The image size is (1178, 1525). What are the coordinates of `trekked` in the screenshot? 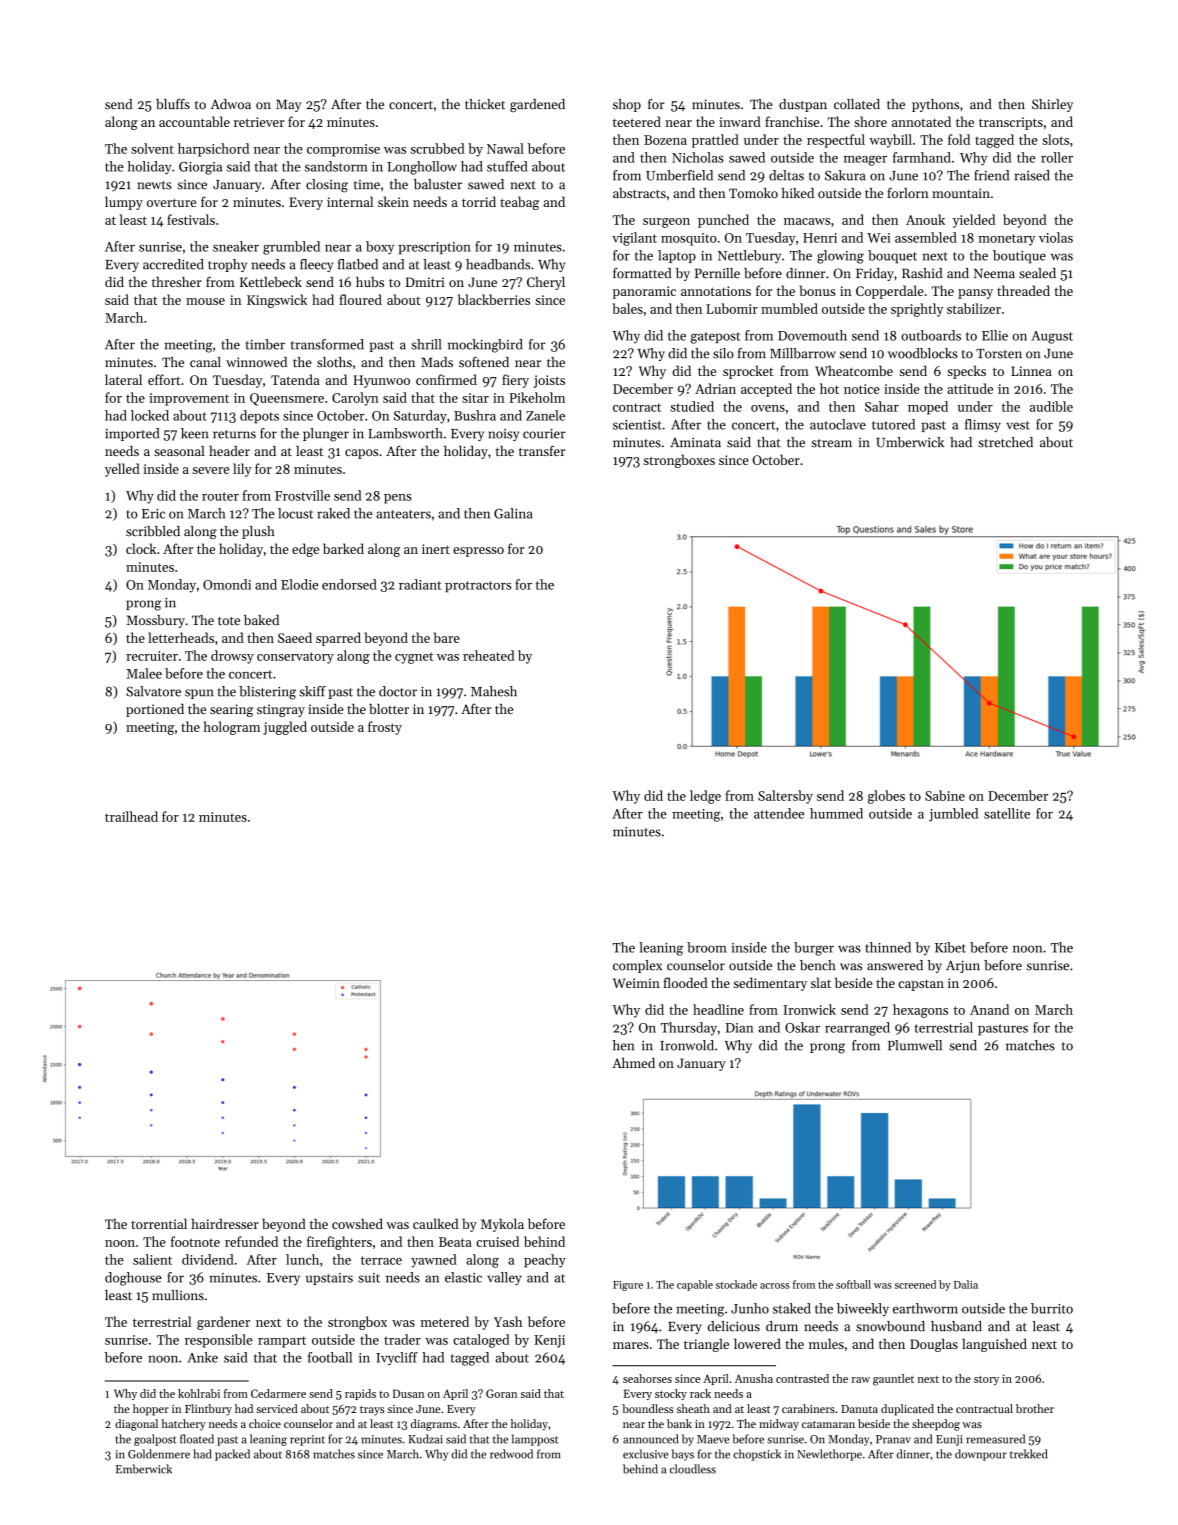 It's located at (1028, 1454).
